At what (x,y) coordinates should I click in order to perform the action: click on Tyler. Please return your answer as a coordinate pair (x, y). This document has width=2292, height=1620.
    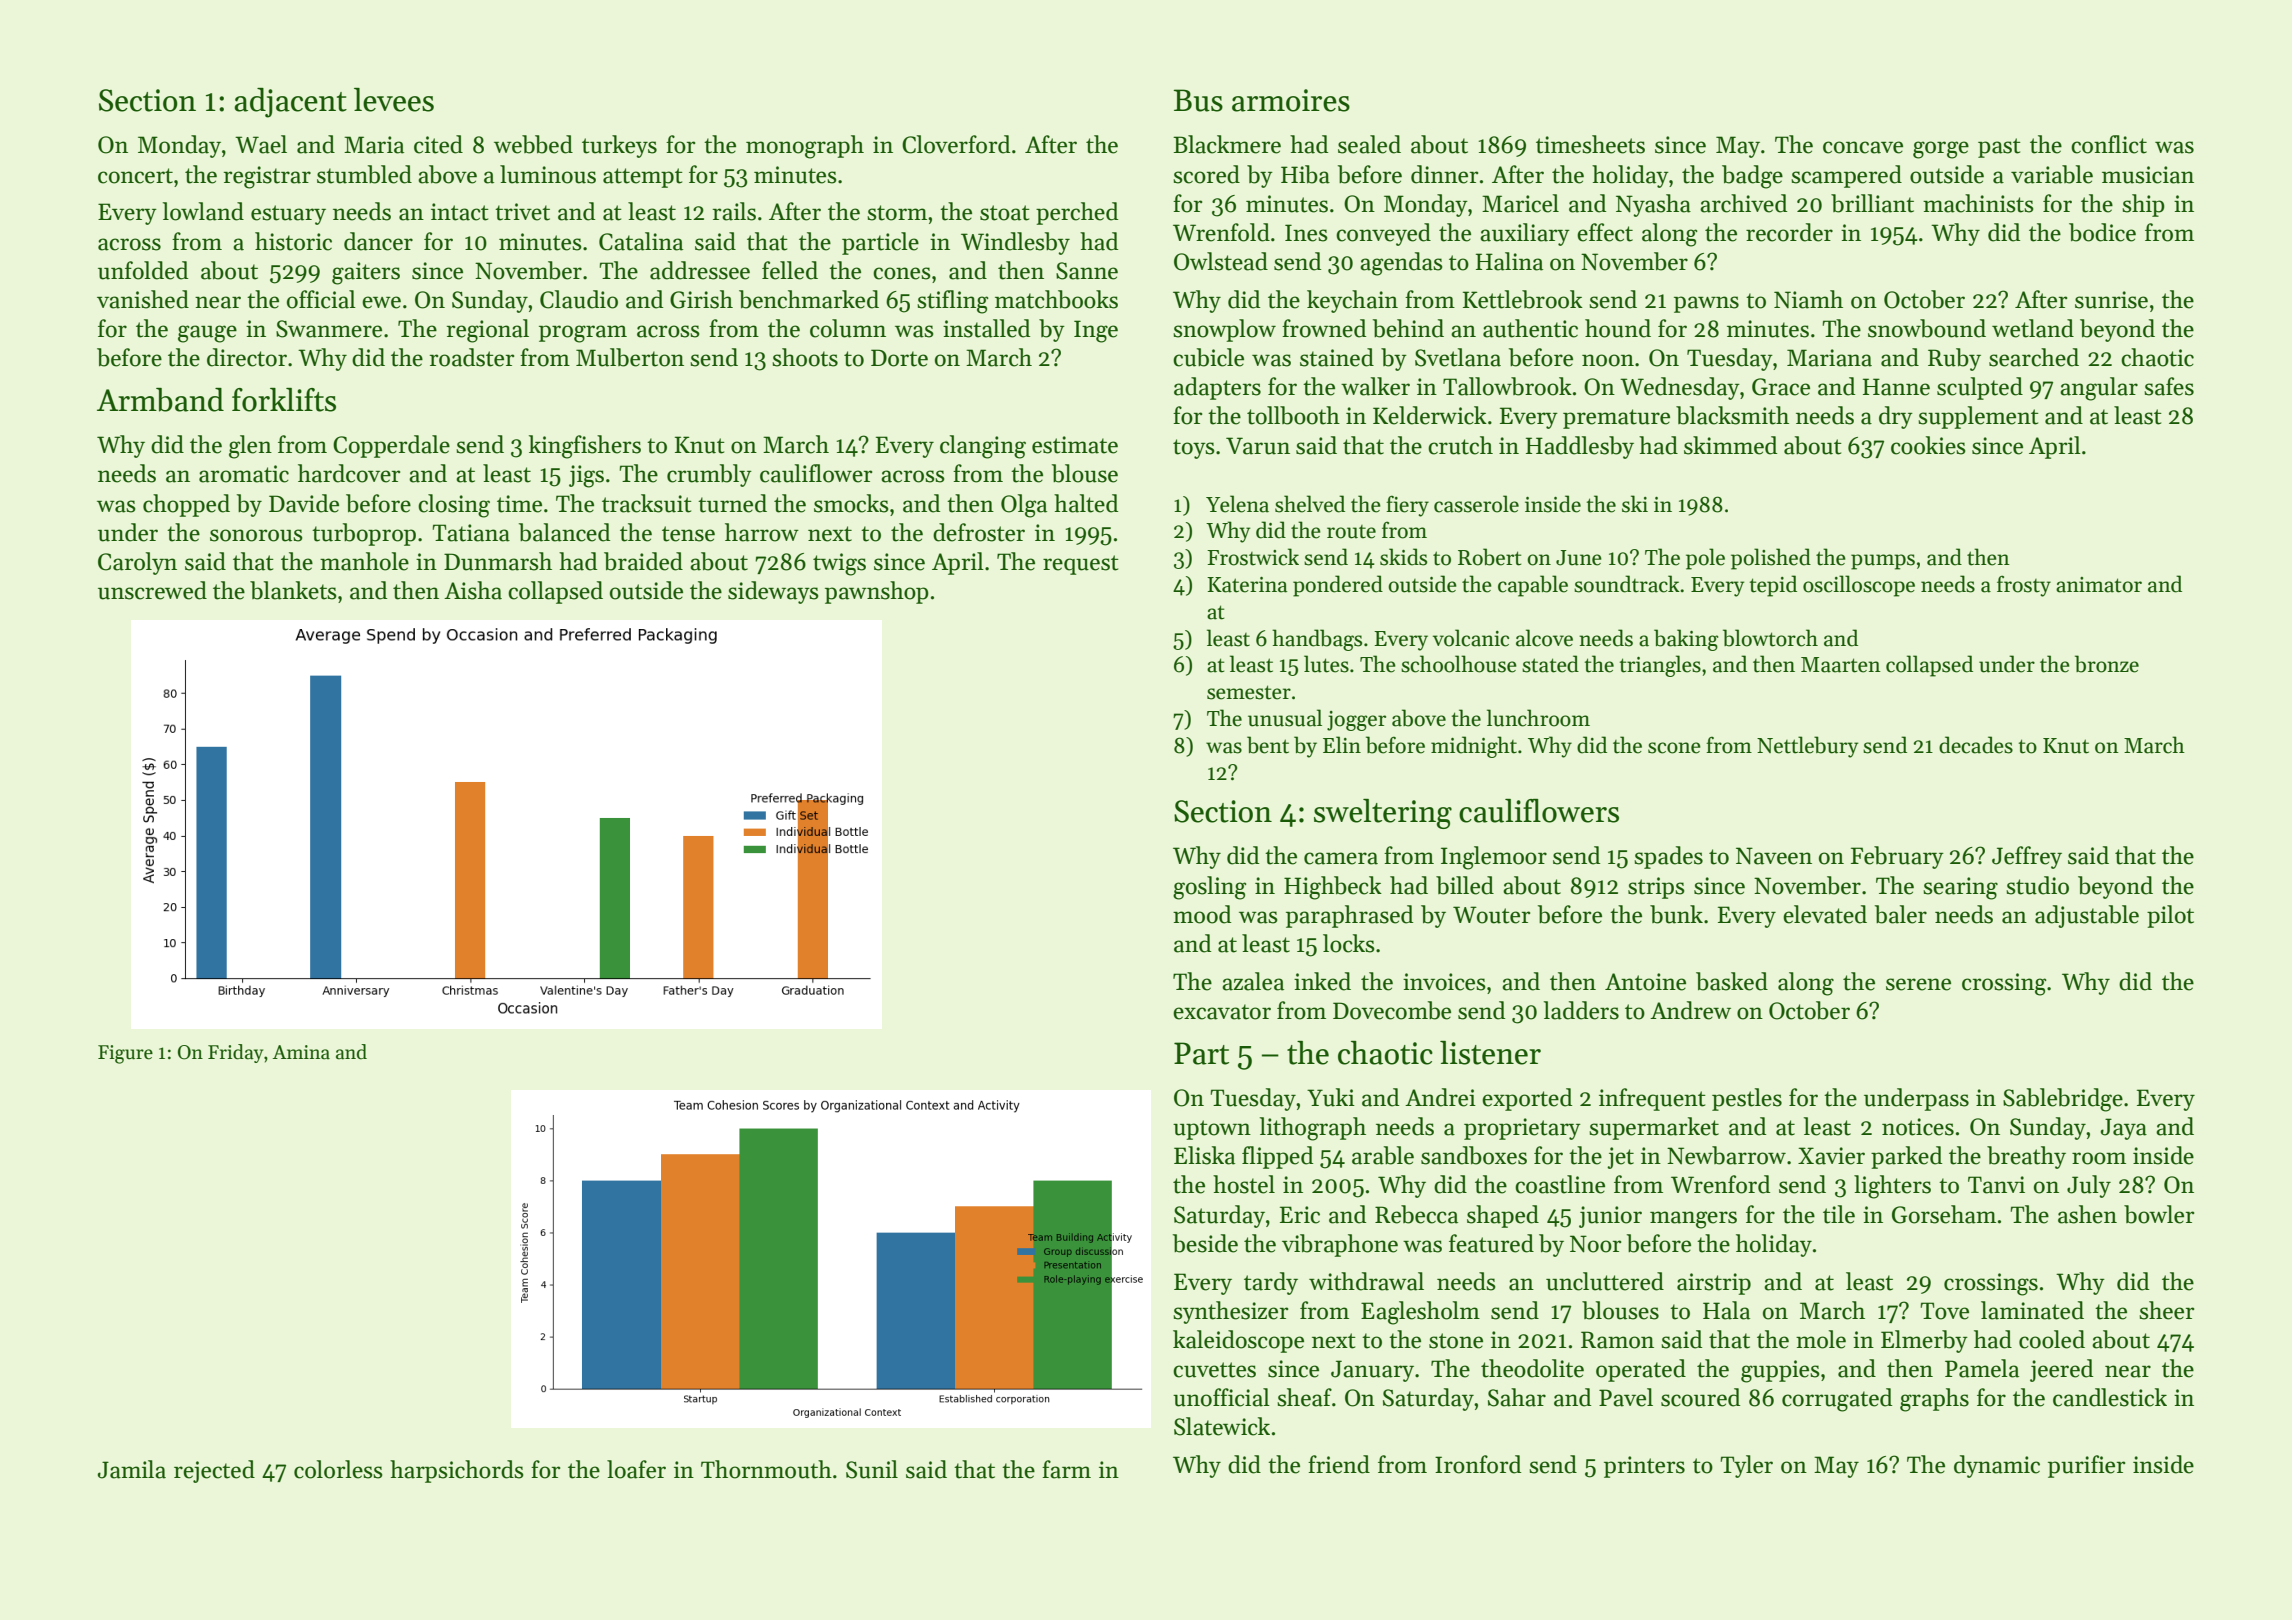
    Looking at the image, I should click on (1746, 1466).
